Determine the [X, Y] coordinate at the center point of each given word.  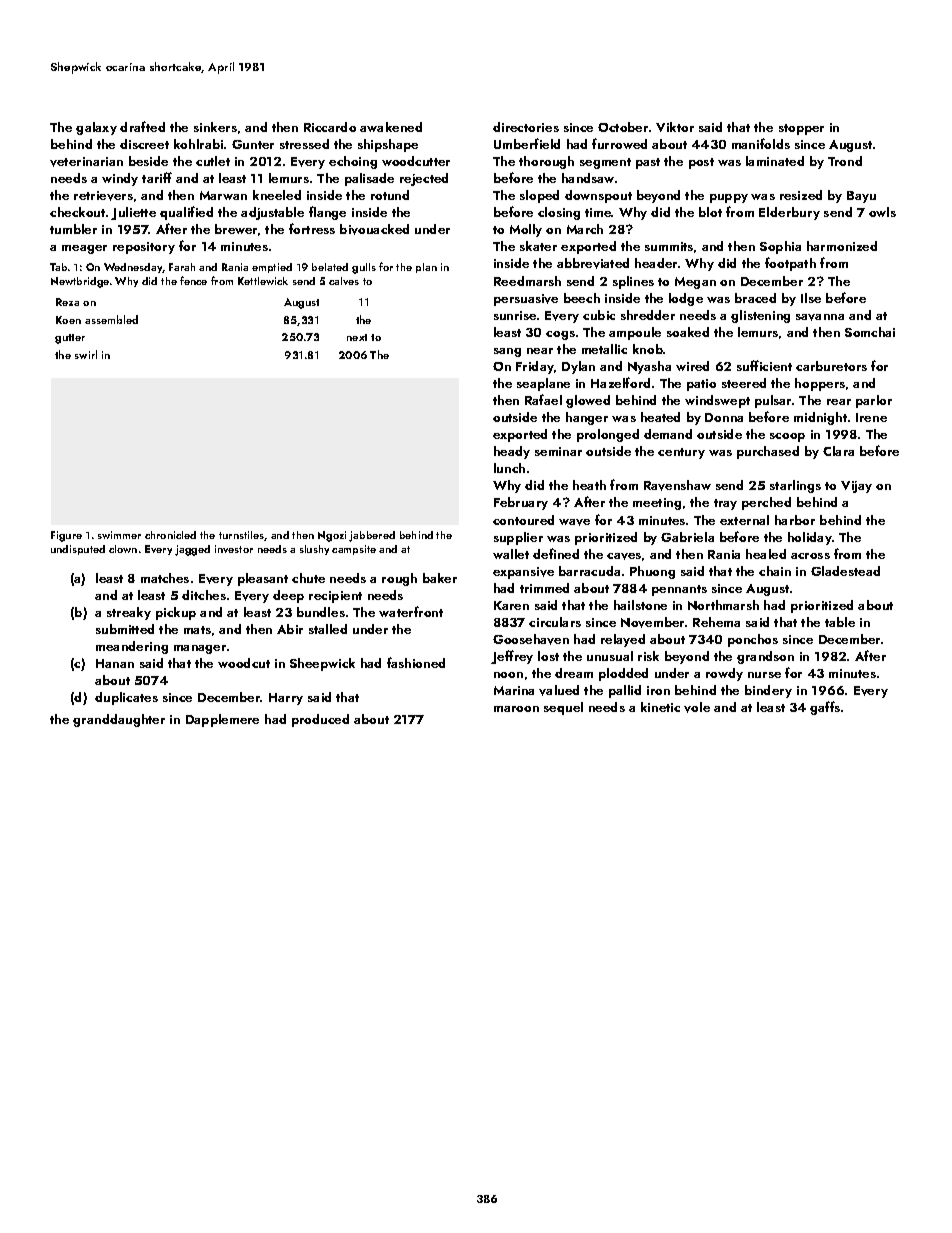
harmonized [842, 246]
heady [512, 452]
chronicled [170, 535]
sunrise [515, 315]
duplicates [126, 698]
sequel [563, 708]
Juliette [133, 213]
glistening [760, 316]
